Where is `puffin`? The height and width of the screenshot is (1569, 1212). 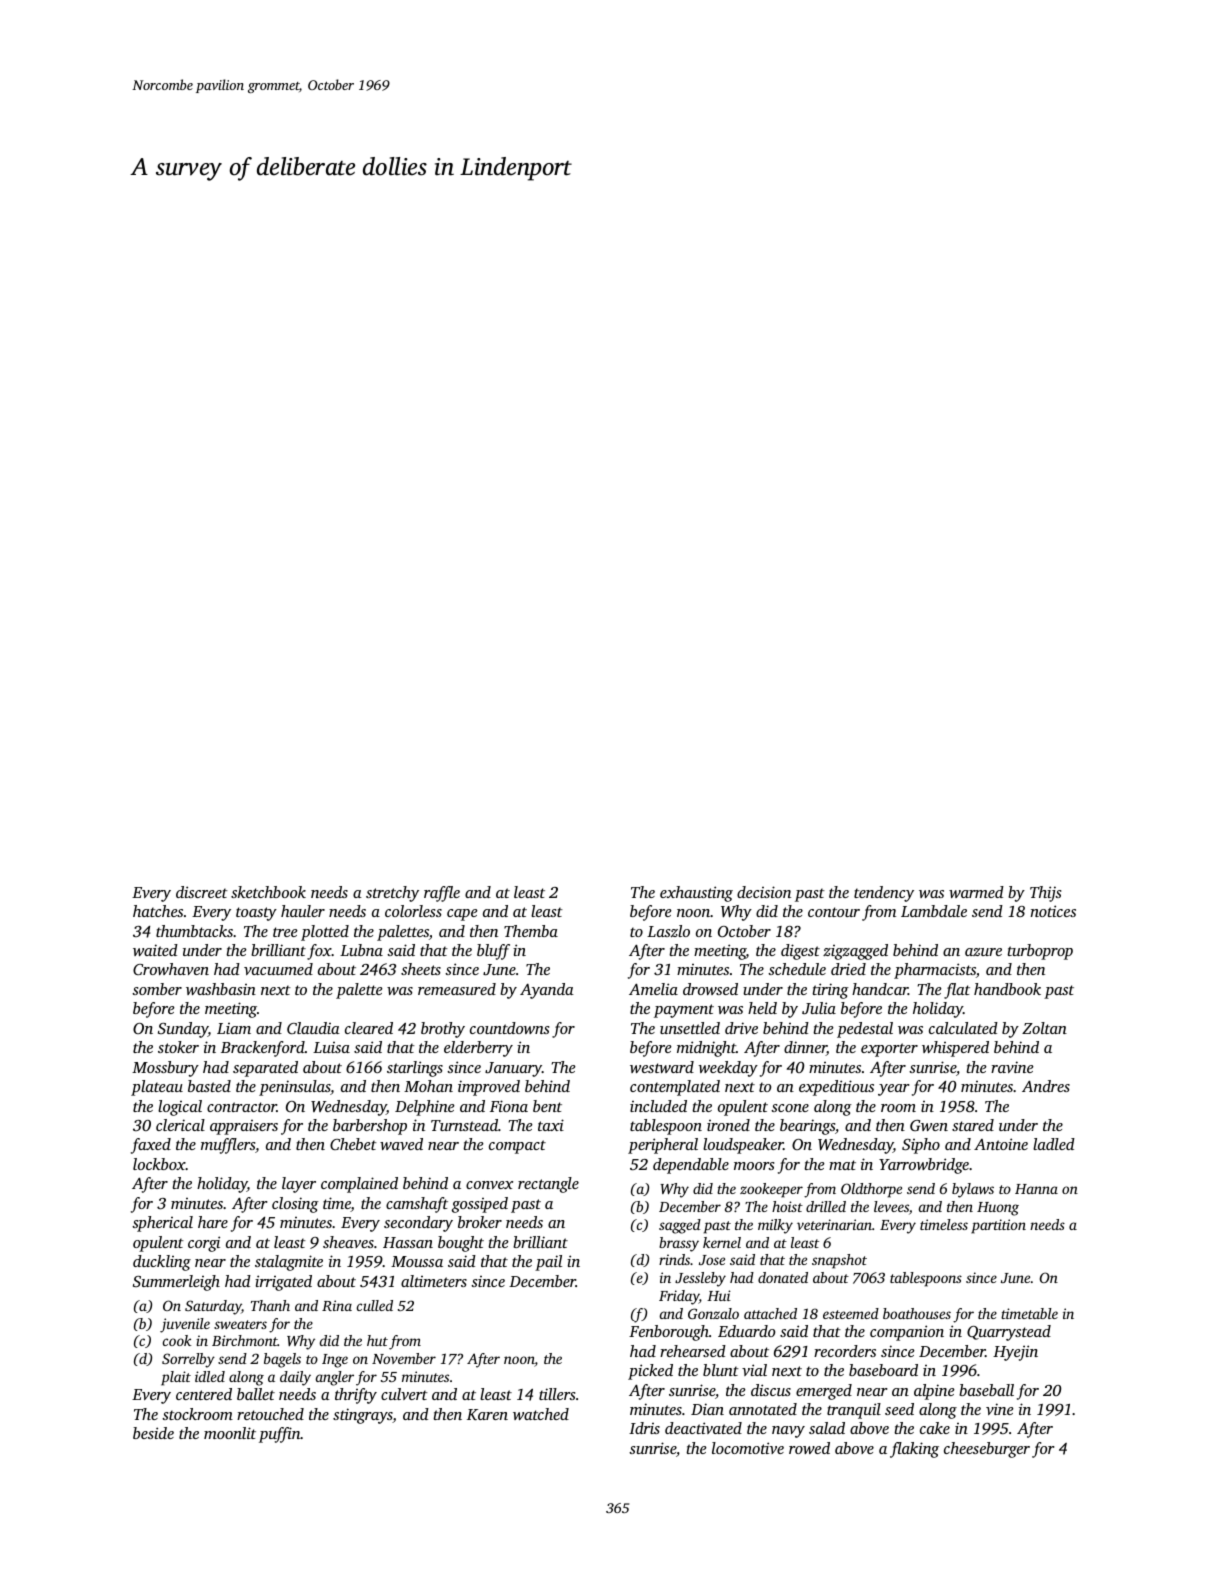 puffin is located at coordinates (280, 1435).
